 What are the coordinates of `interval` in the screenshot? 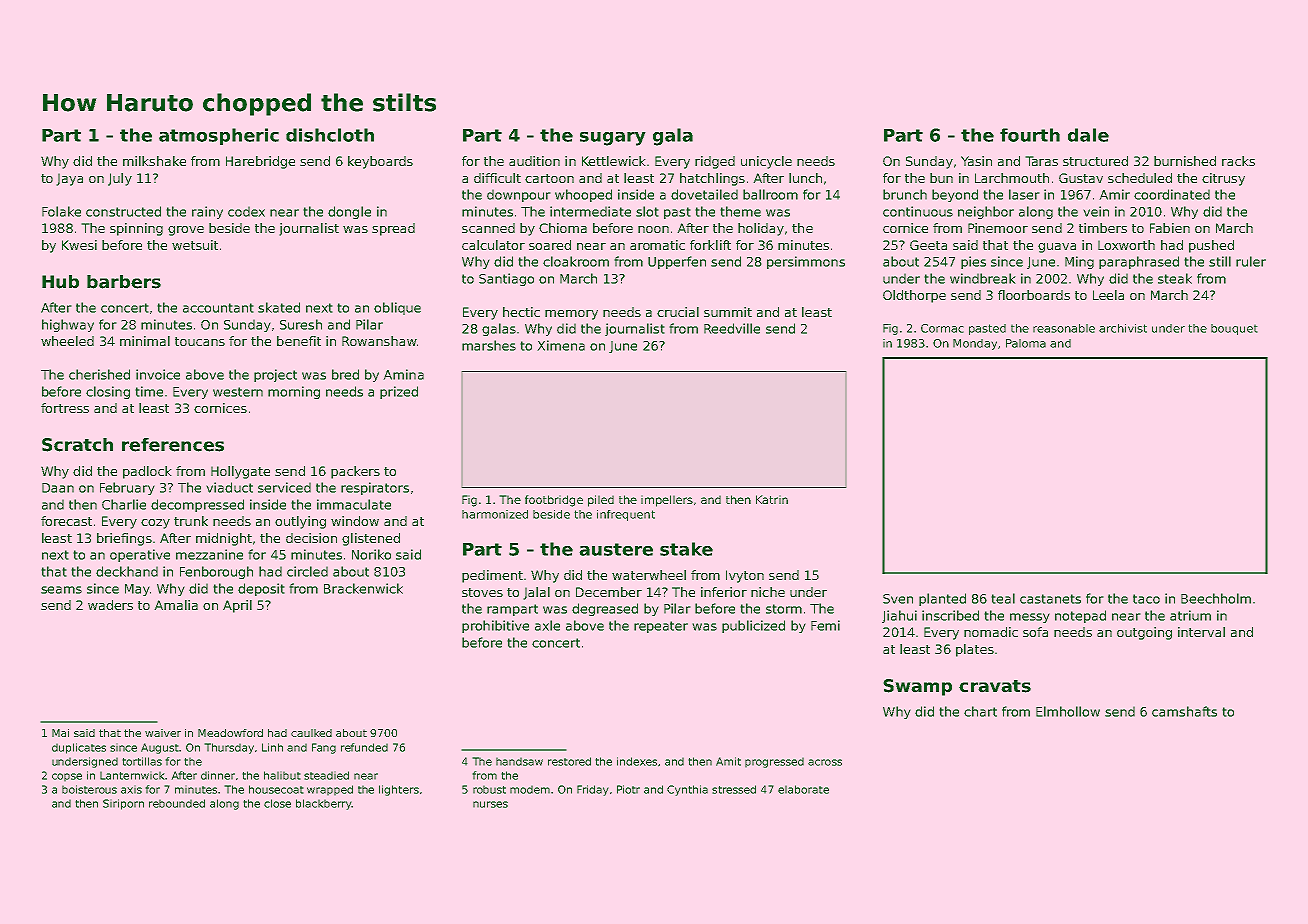 It's located at (1201, 632).
